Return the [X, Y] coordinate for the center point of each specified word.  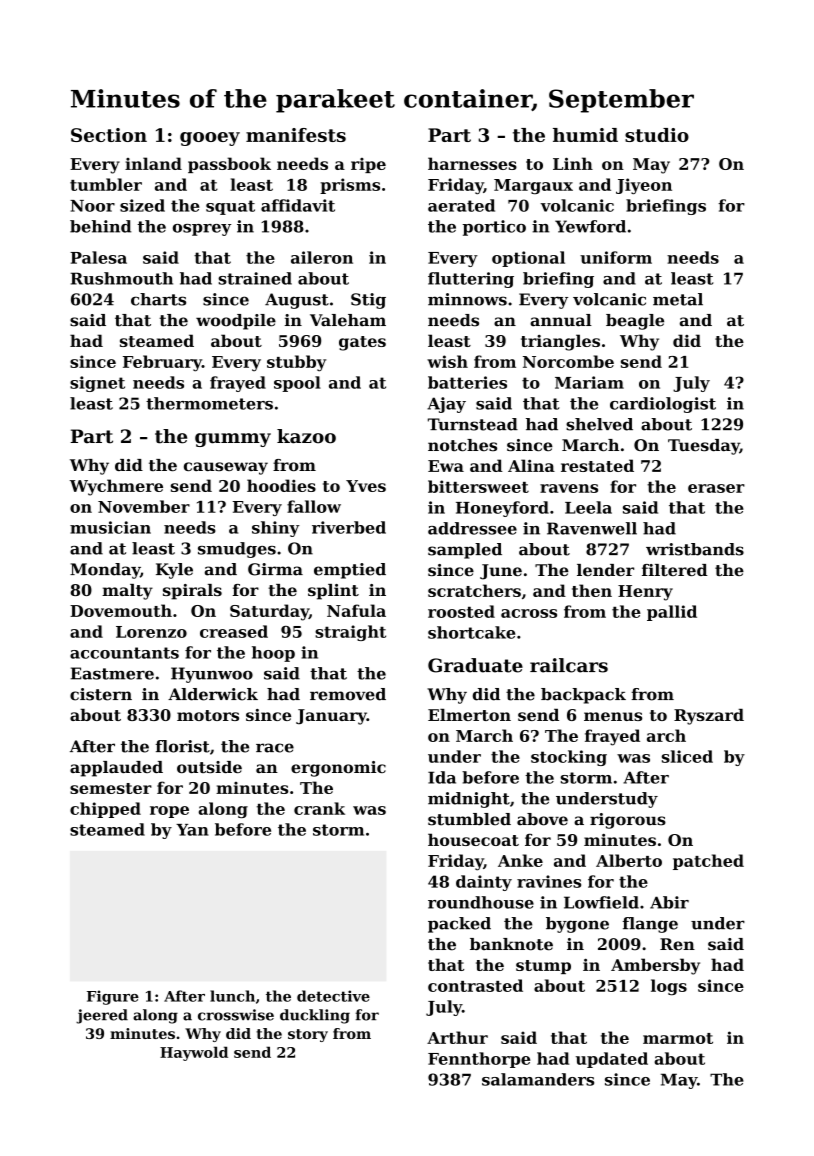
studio [657, 135]
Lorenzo [151, 632]
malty [127, 592]
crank [319, 808]
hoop [273, 654]
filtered [675, 570]
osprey [202, 230]
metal [678, 299]
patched [708, 862]
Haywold [194, 1053]
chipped [105, 810]
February [162, 363]
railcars [569, 665]
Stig [368, 301]
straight [350, 633]
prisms [350, 186]
